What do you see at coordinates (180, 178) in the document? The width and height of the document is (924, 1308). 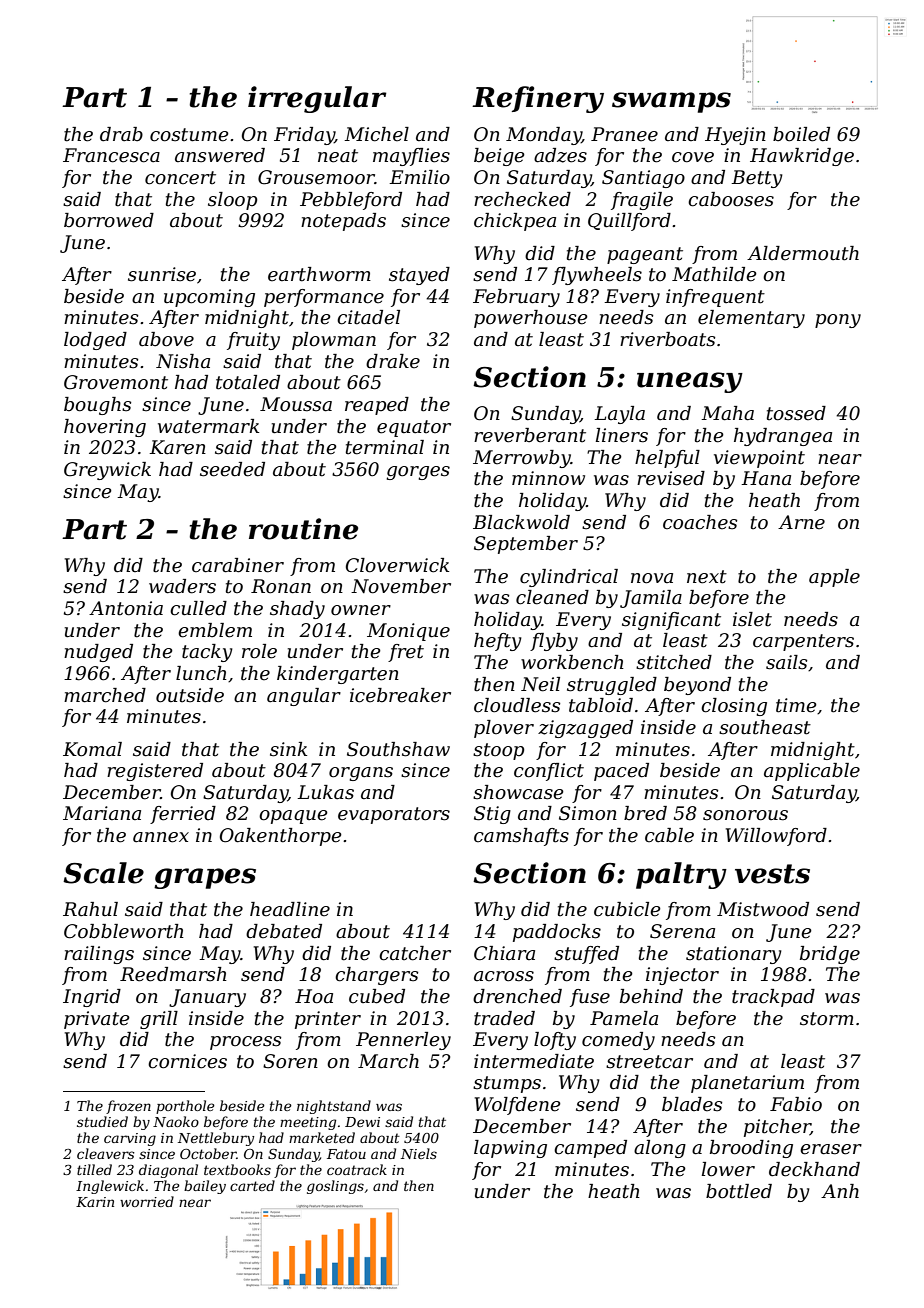 I see `concert` at bounding box center [180, 178].
